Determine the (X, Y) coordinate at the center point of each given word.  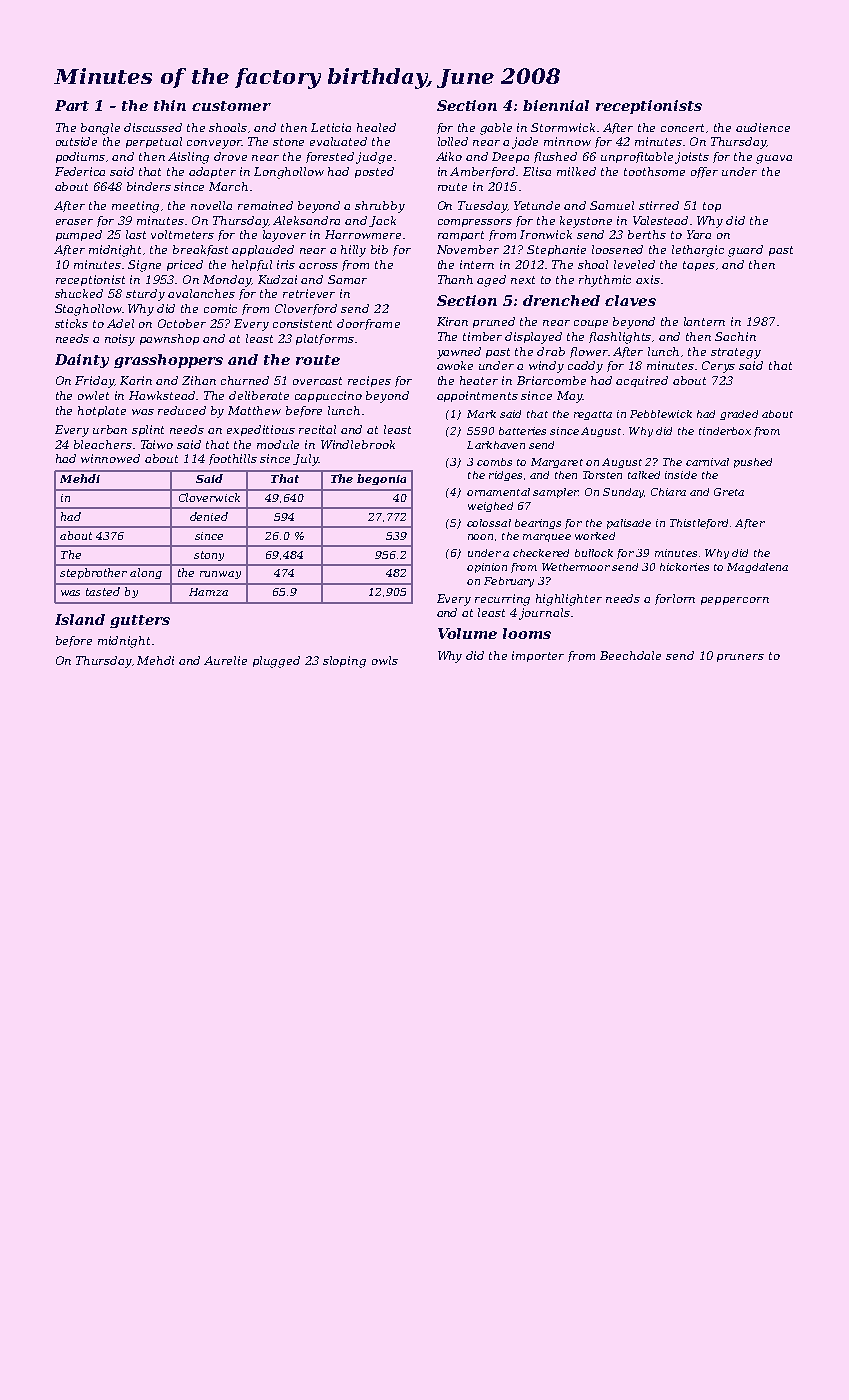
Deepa (510, 157)
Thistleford (699, 524)
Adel (120, 323)
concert (682, 128)
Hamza (208, 592)
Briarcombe (551, 380)
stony (209, 556)
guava (774, 159)
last (136, 234)
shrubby (380, 207)
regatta (593, 415)
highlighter (569, 600)
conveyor (214, 144)
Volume (467, 633)
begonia (381, 479)
